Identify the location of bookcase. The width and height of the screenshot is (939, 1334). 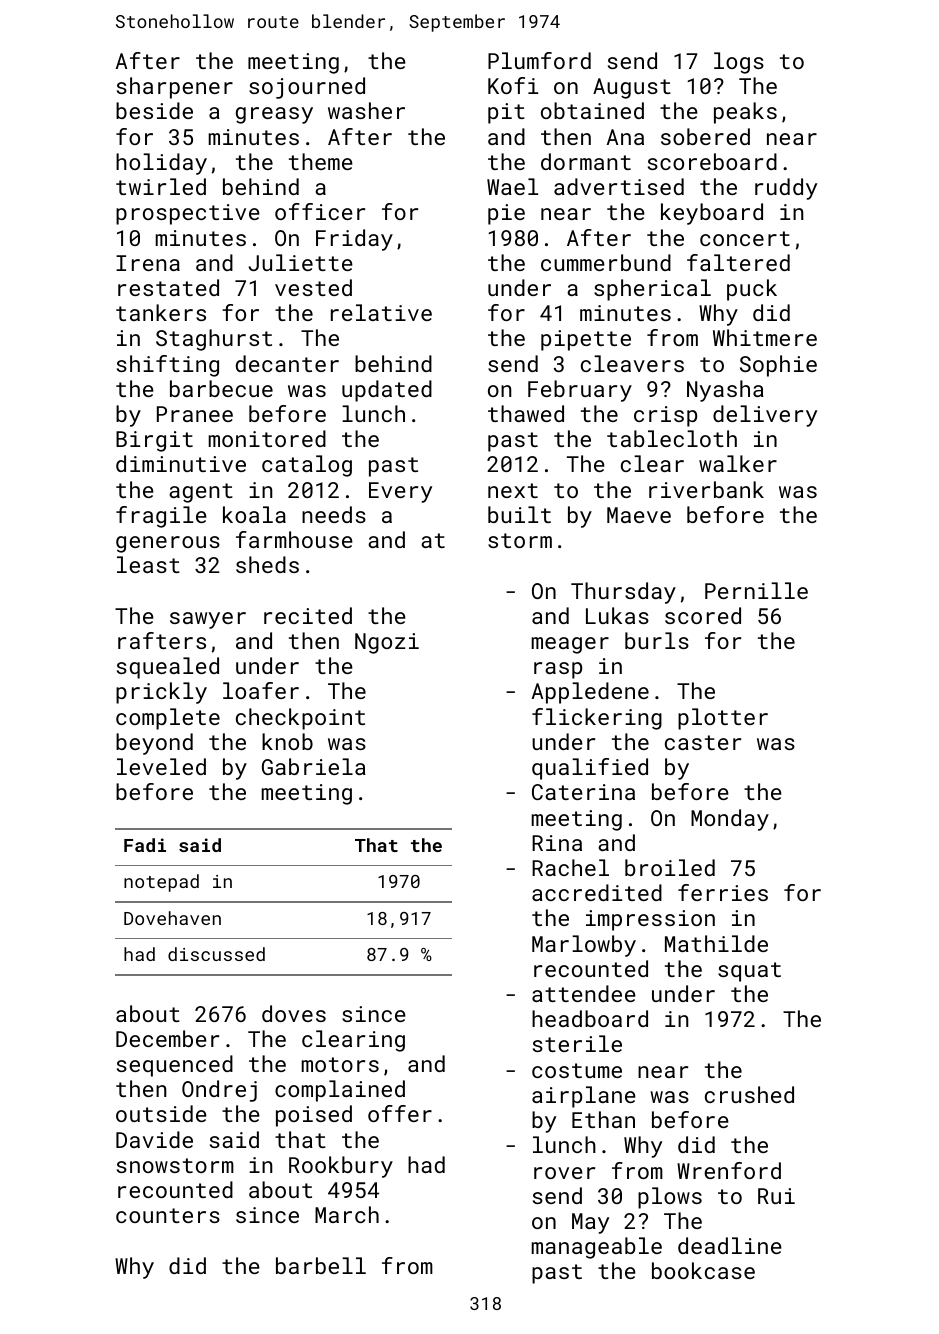
(703, 1270).
